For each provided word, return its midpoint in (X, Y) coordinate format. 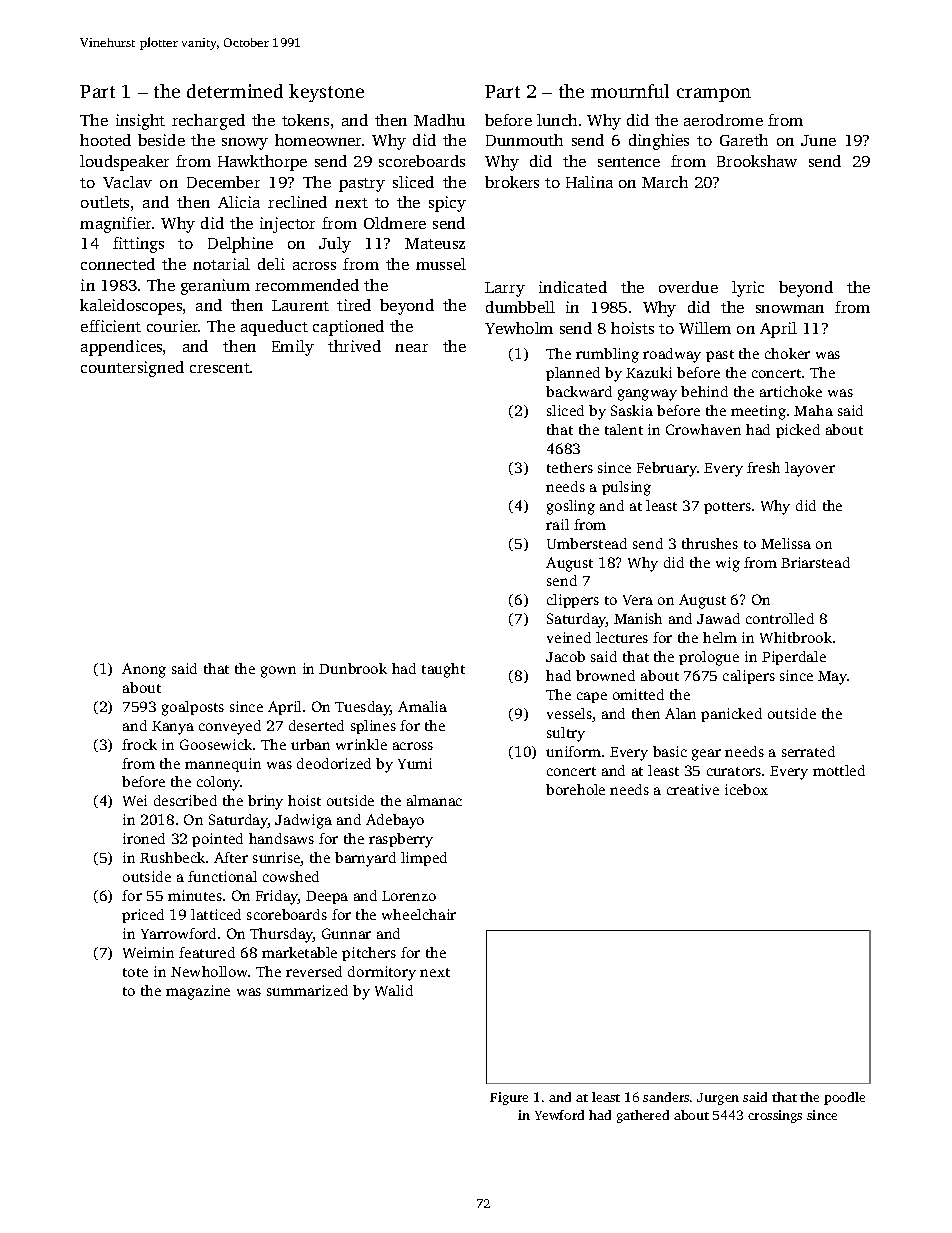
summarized (307, 990)
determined (235, 91)
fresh (763, 467)
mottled (839, 770)
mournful (630, 91)
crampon (714, 95)
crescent (220, 368)
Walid (394, 990)
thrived (354, 346)
